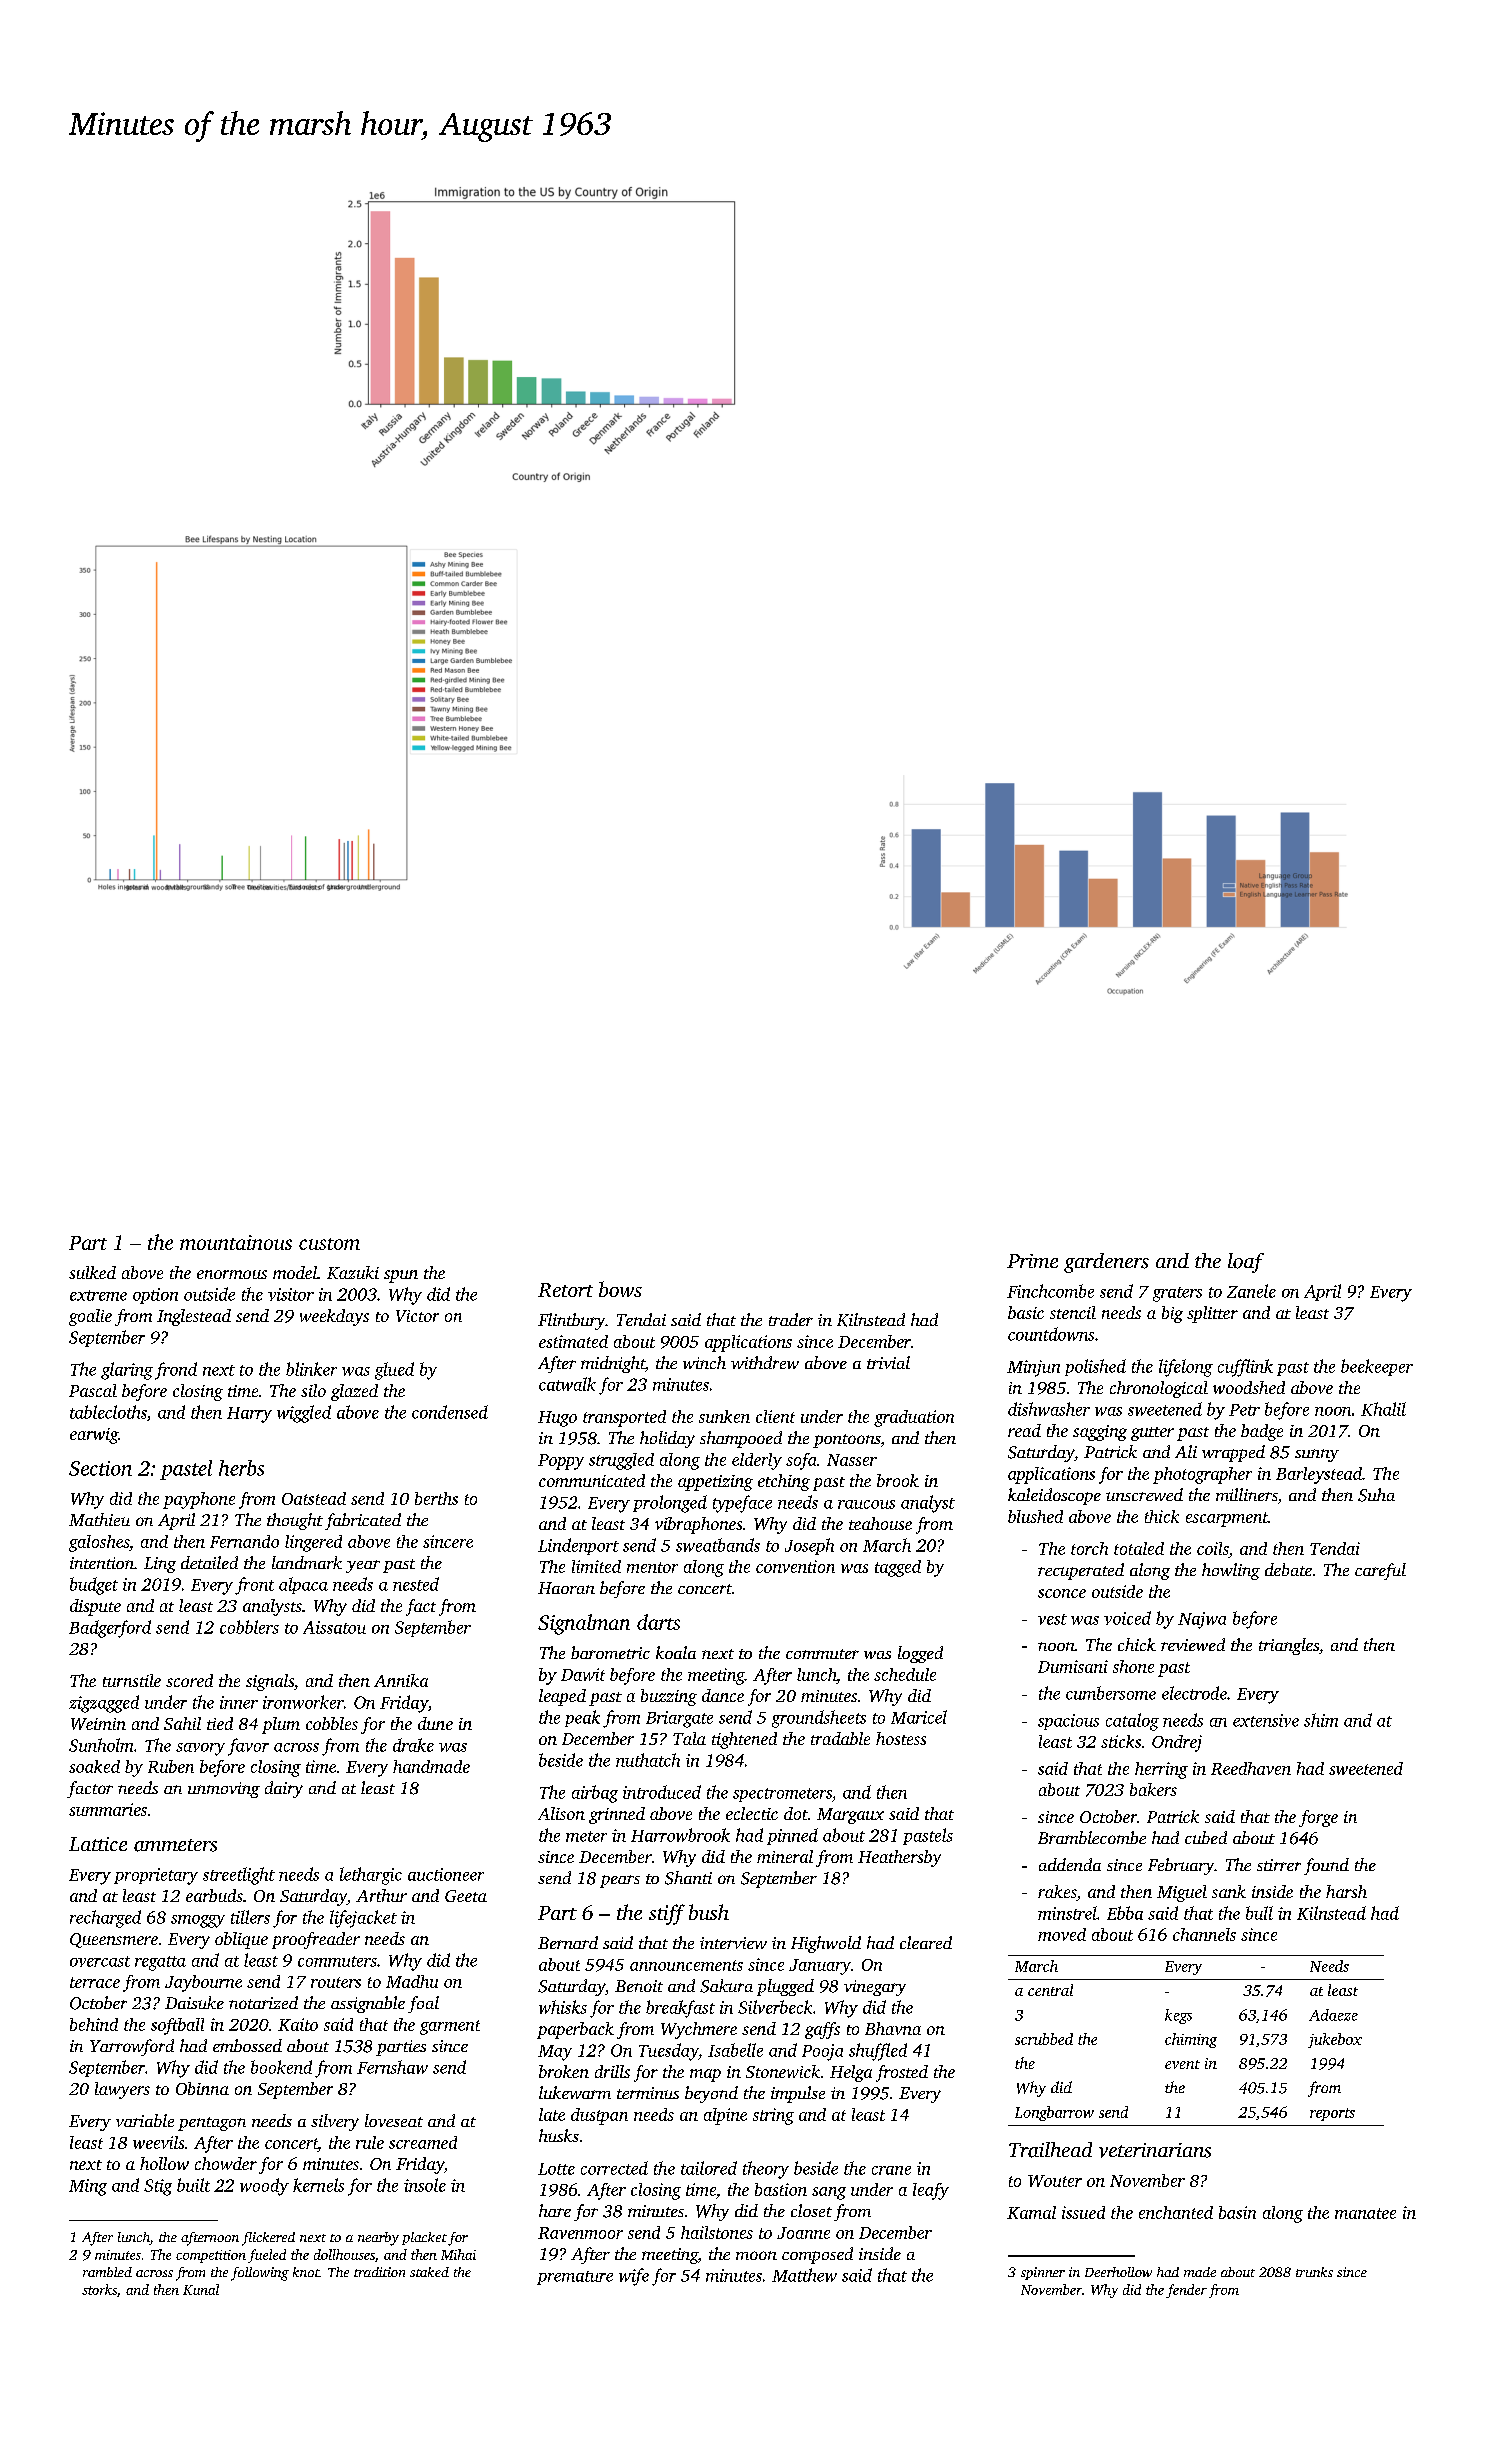  What do you see at coordinates (412, 1981) in the screenshot?
I see `Madhu` at bounding box center [412, 1981].
